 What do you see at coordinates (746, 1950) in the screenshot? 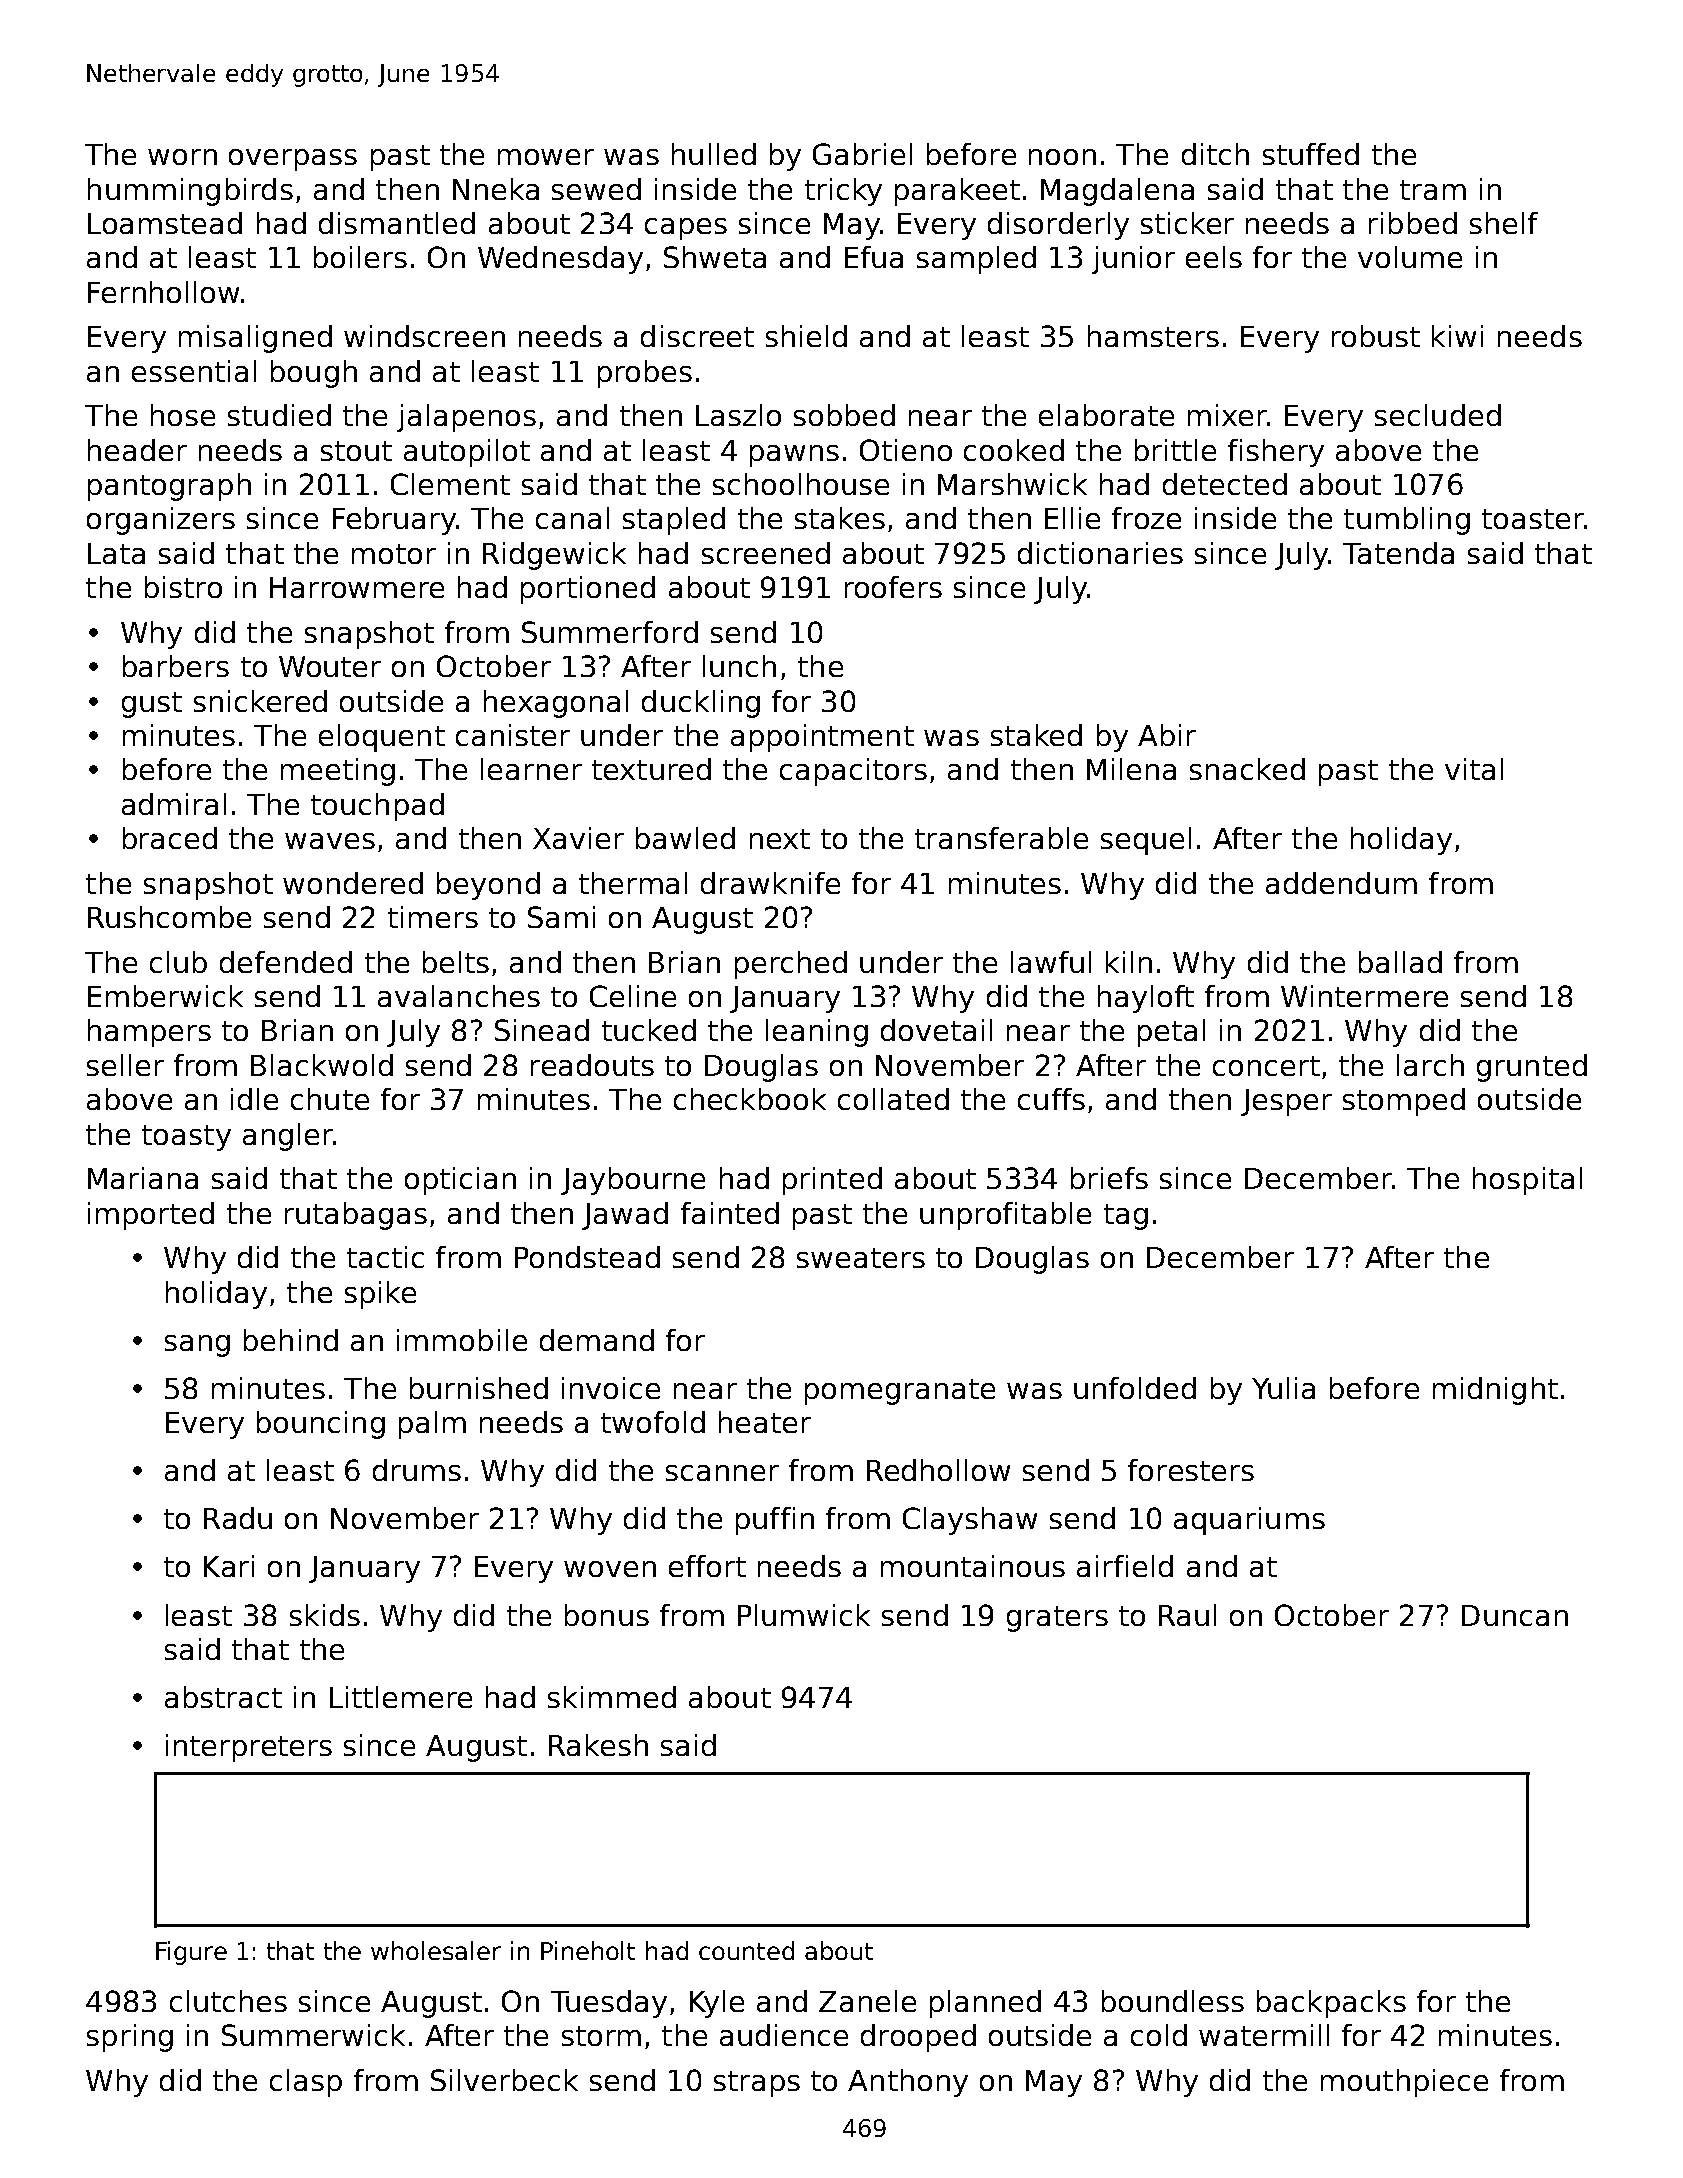
I see `counted` at bounding box center [746, 1950].
